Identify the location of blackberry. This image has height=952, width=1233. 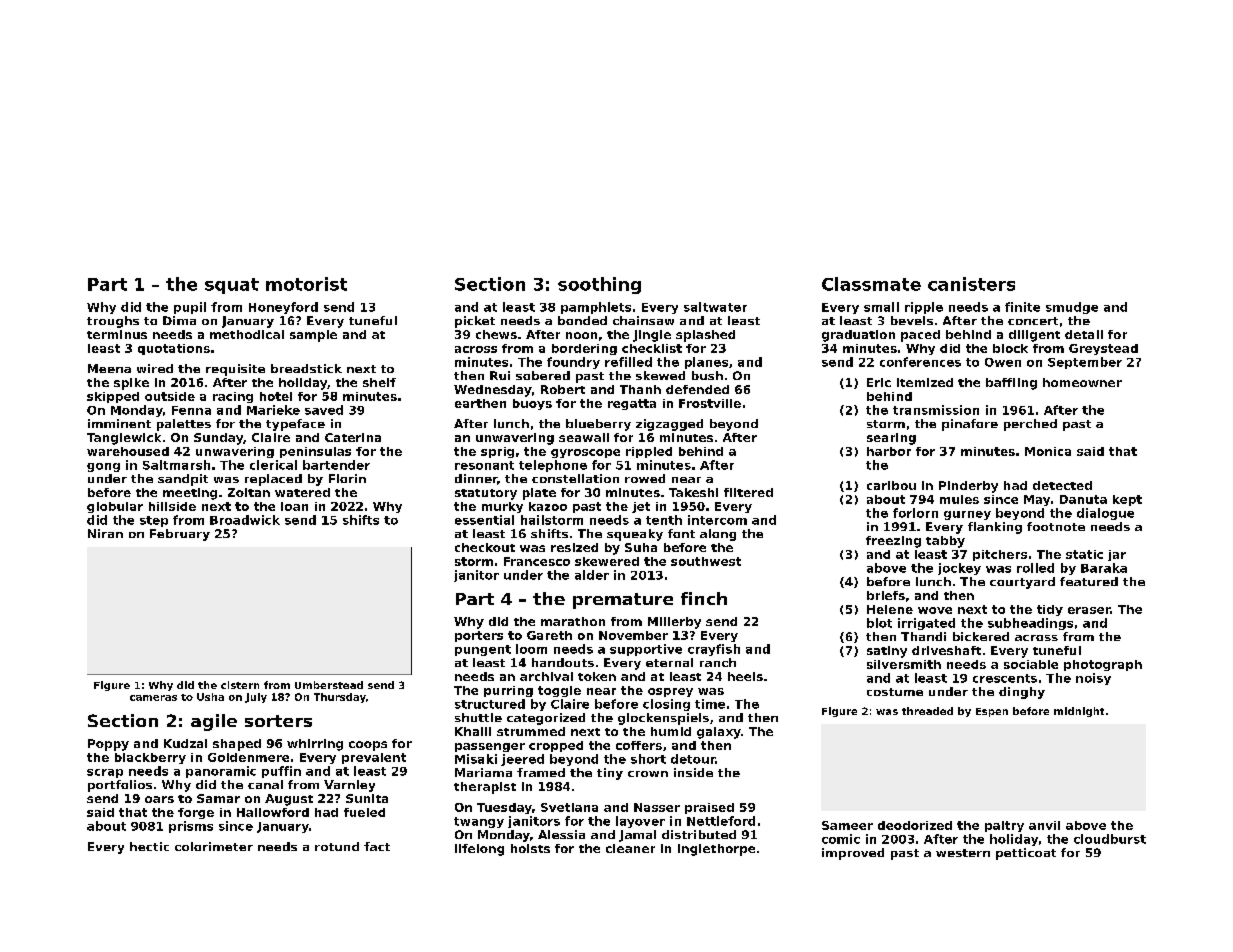
(150, 758).
